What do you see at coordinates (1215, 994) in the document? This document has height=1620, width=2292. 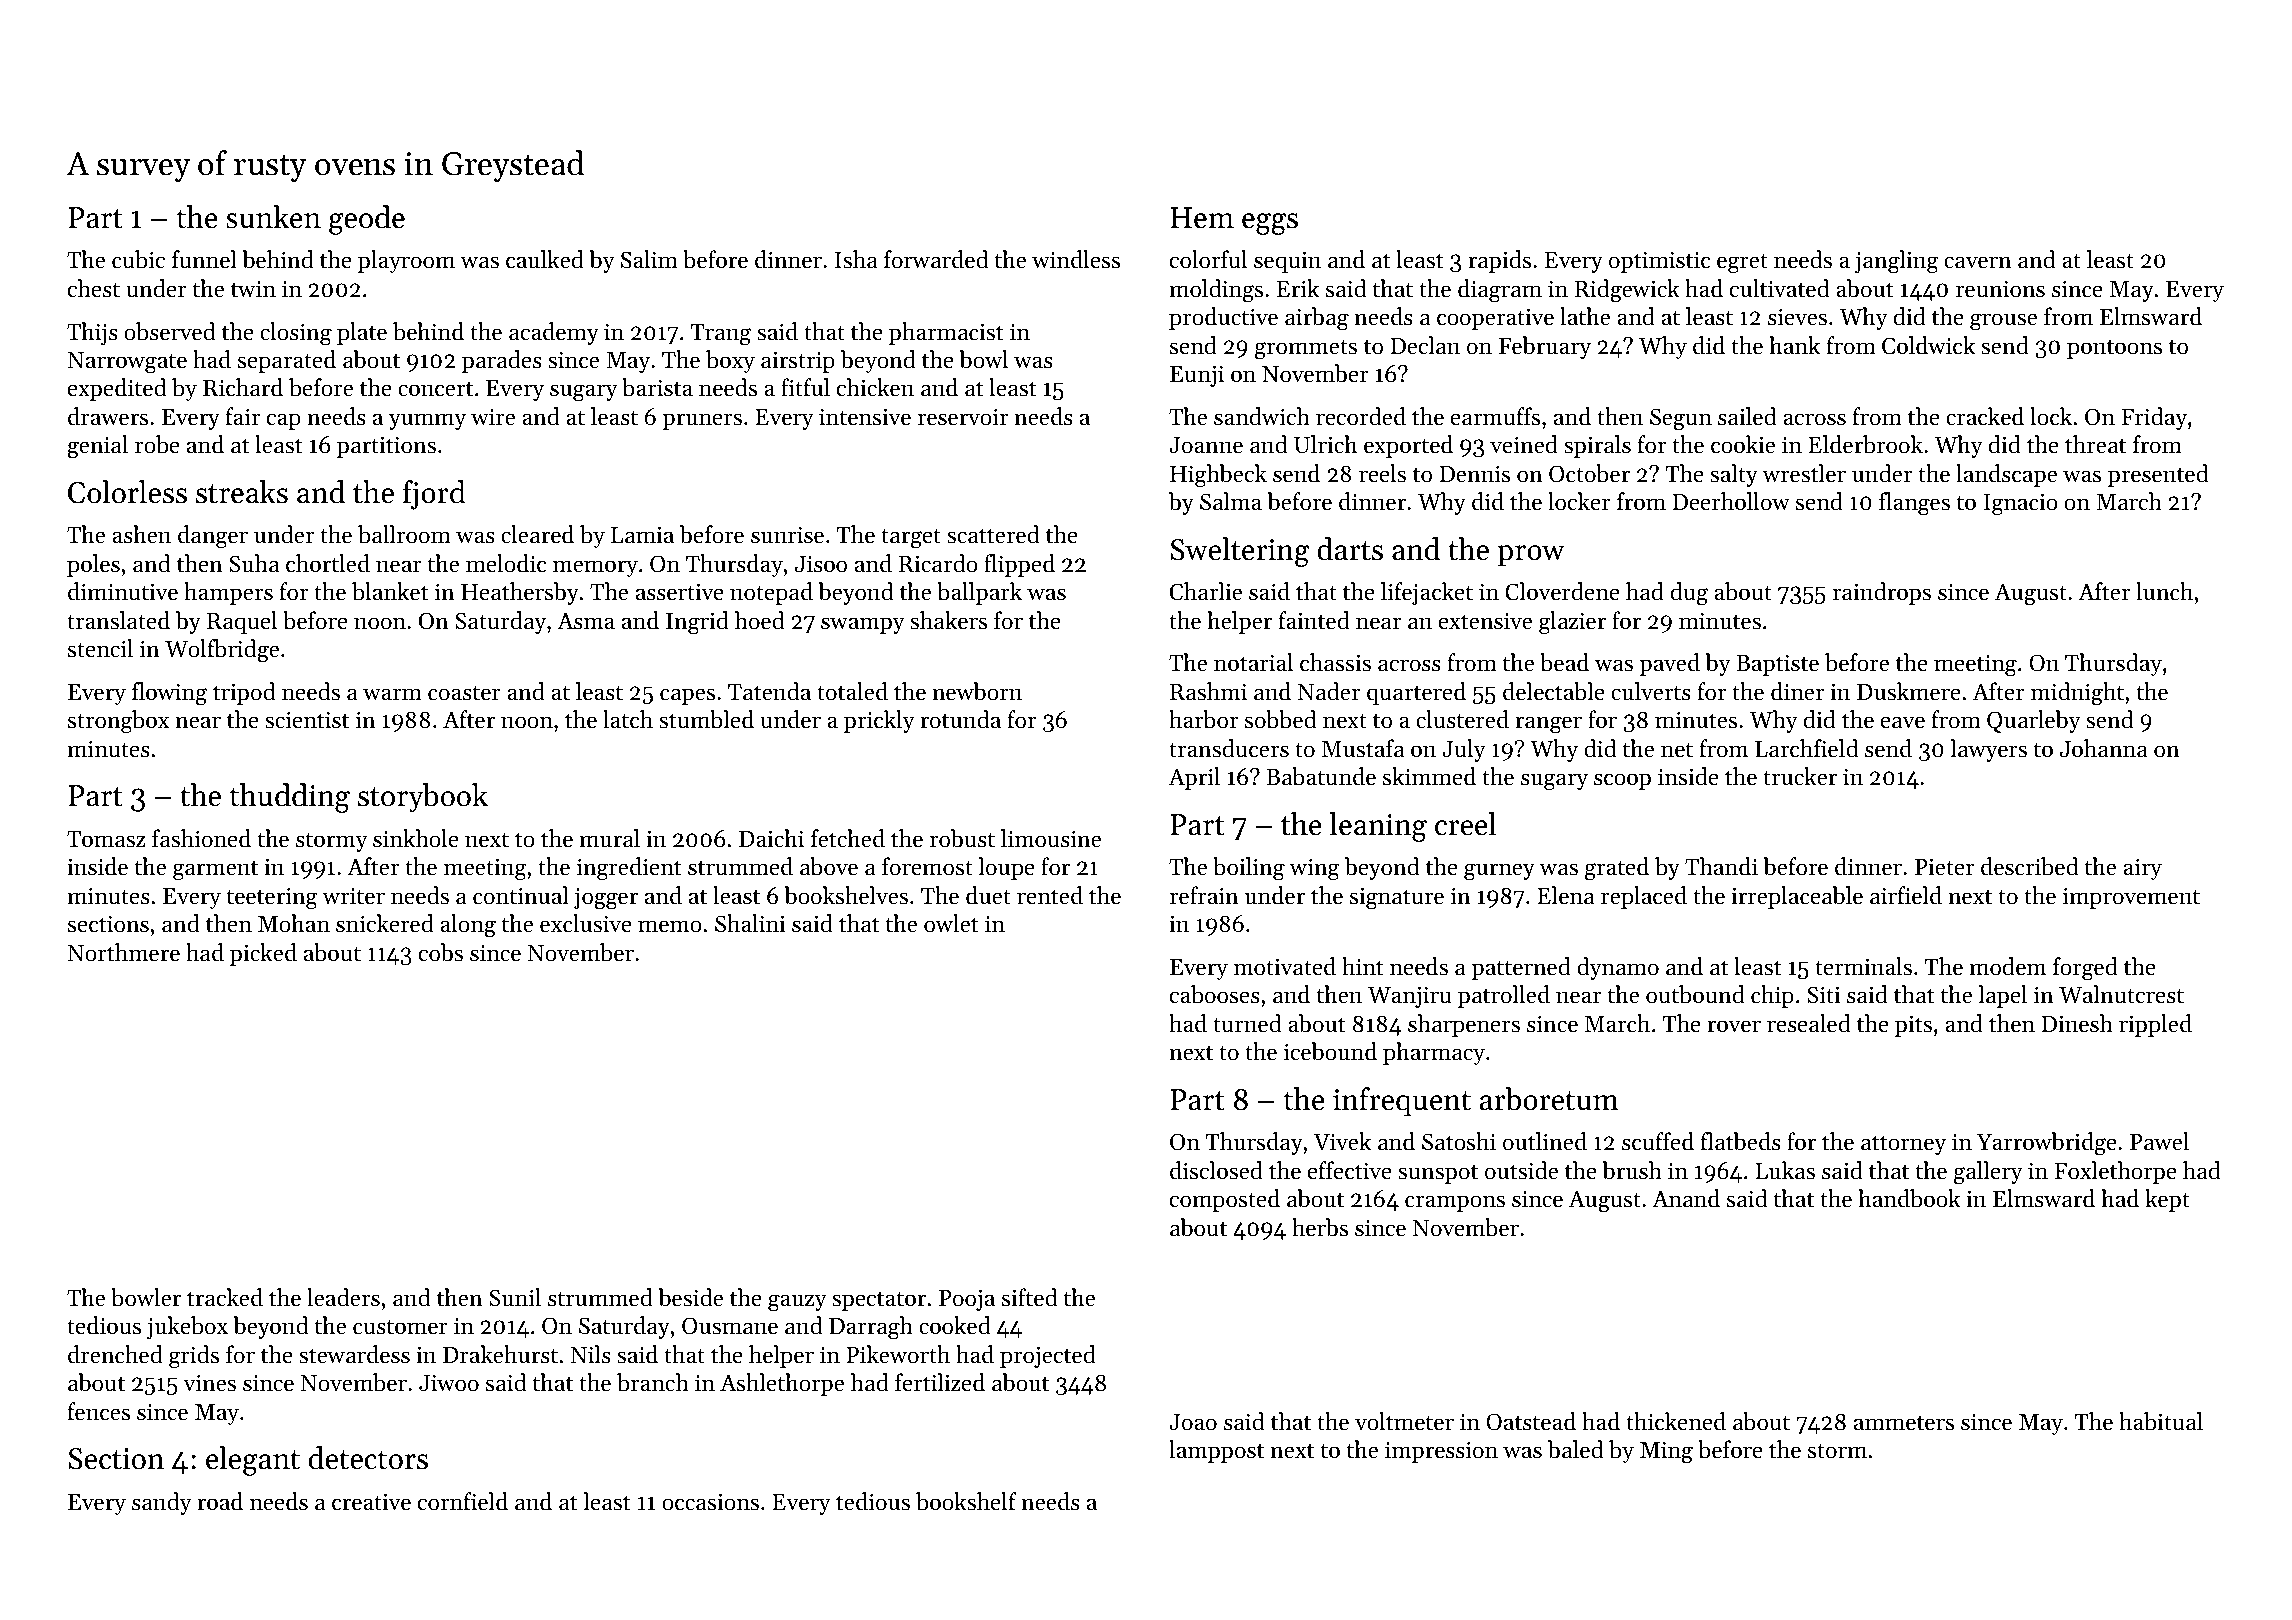 I see `cabooses` at bounding box center [1215, 994].
